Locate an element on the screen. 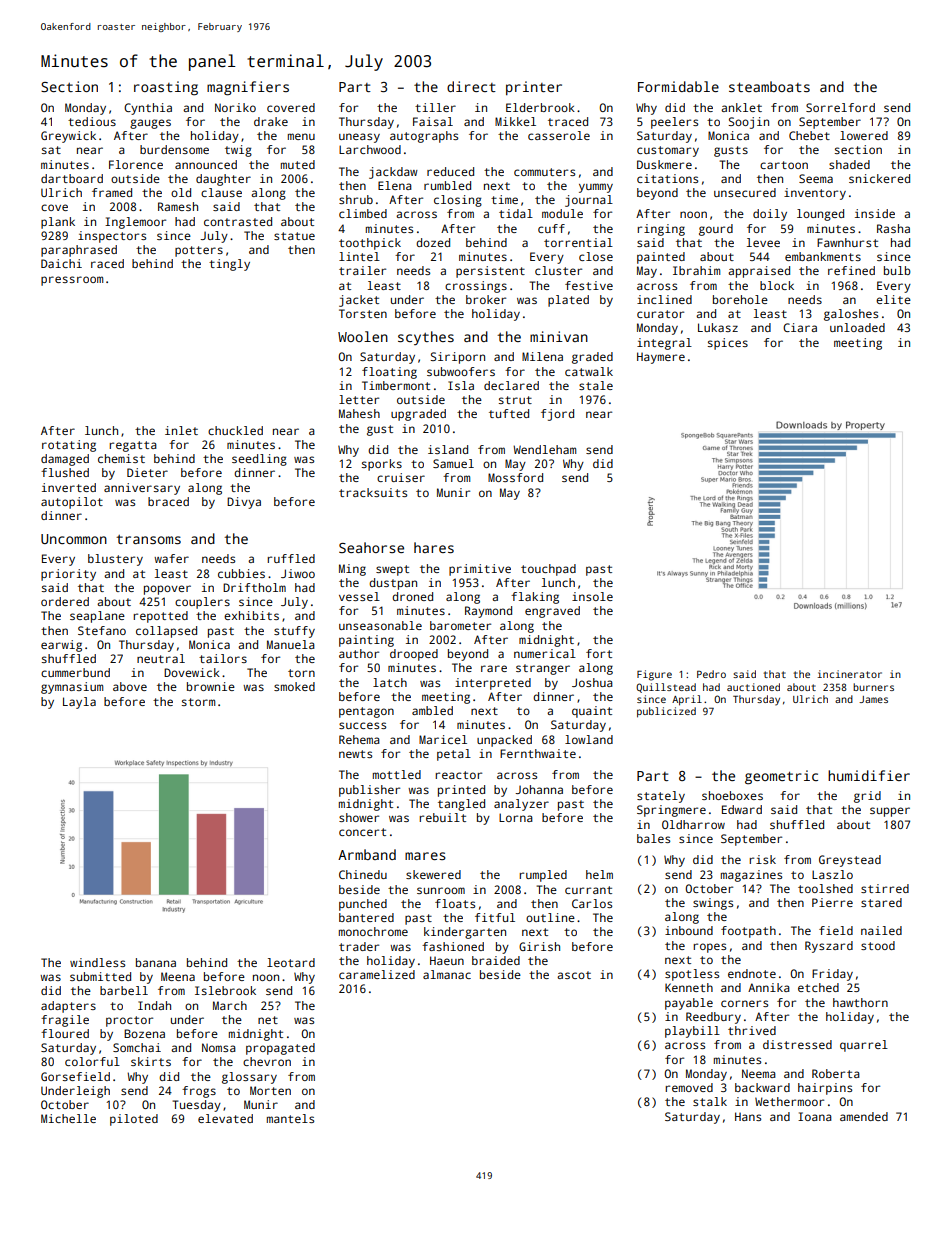 This screenshot has height=1233, width=952. stale is located at coordinates (596, 385).
